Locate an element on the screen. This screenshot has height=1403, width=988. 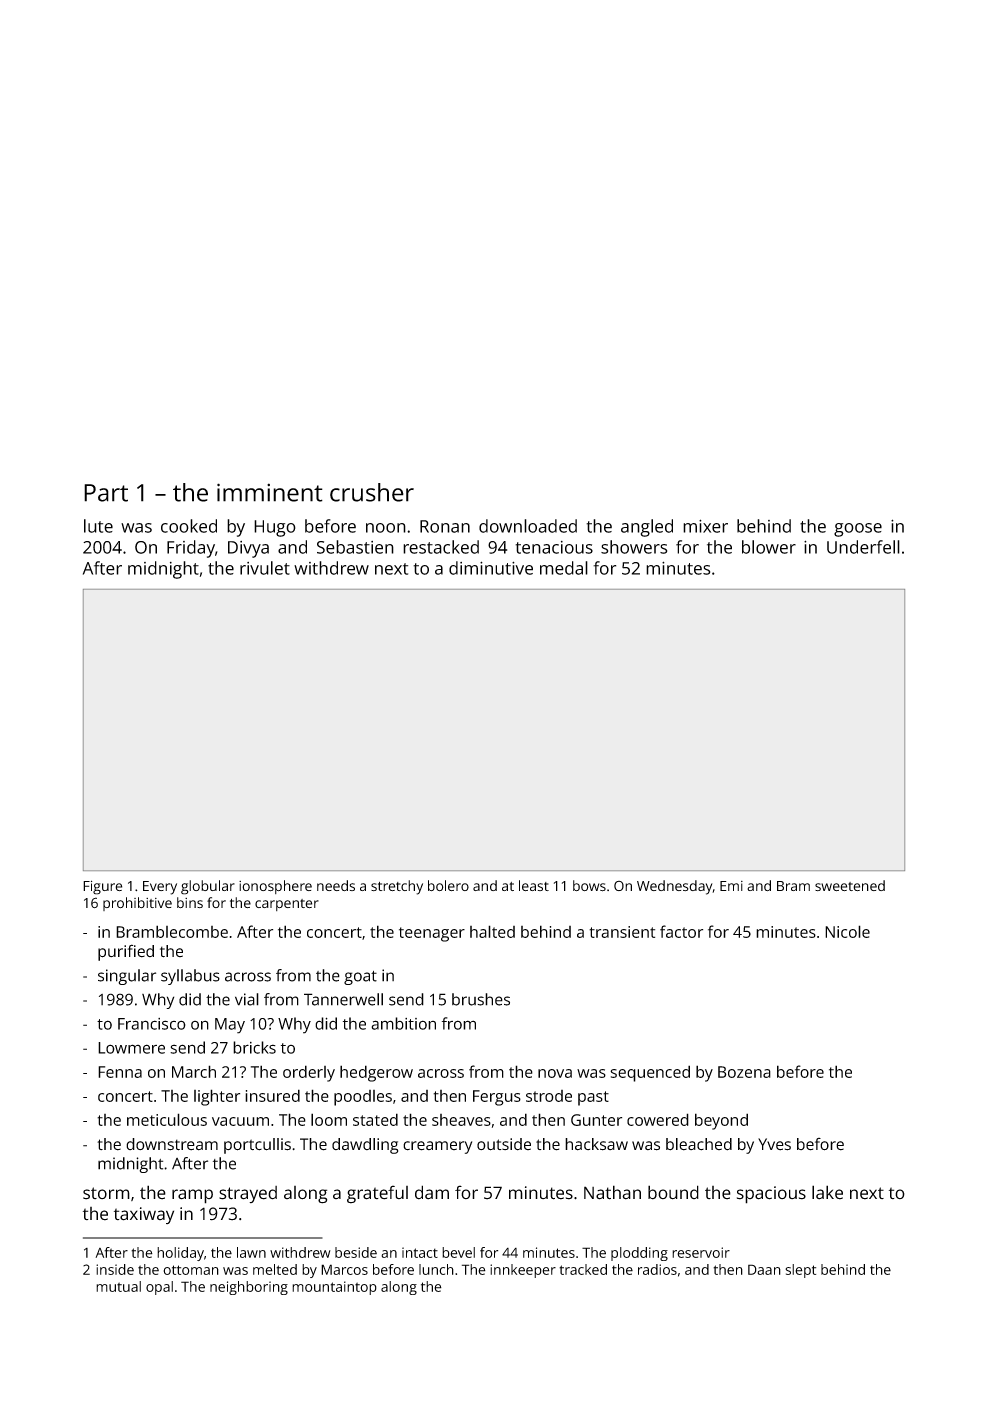
bevel is located at coordinates (458, 1252).
